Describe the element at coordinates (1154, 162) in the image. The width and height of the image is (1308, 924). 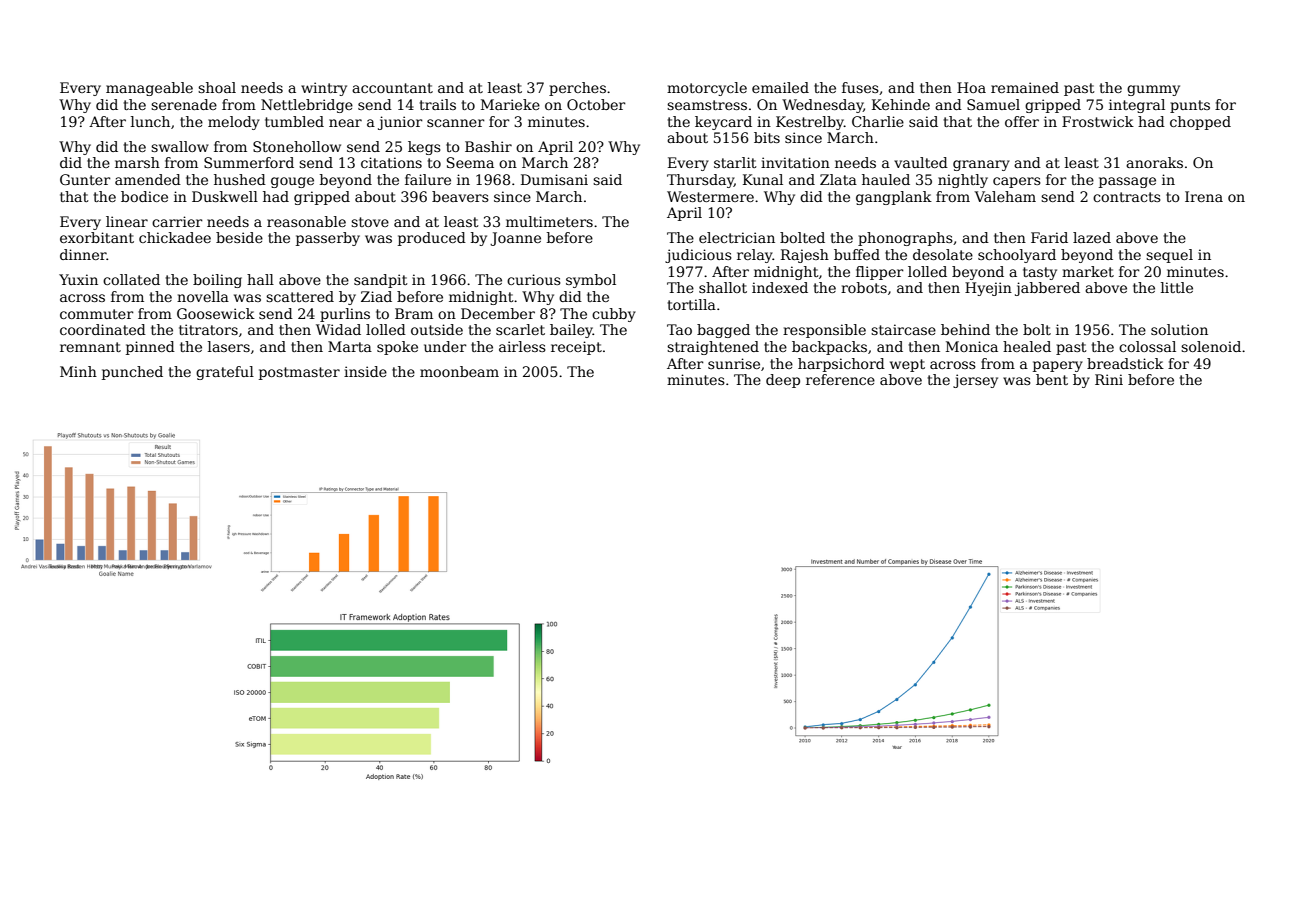
I see `anoraks` at that location.
